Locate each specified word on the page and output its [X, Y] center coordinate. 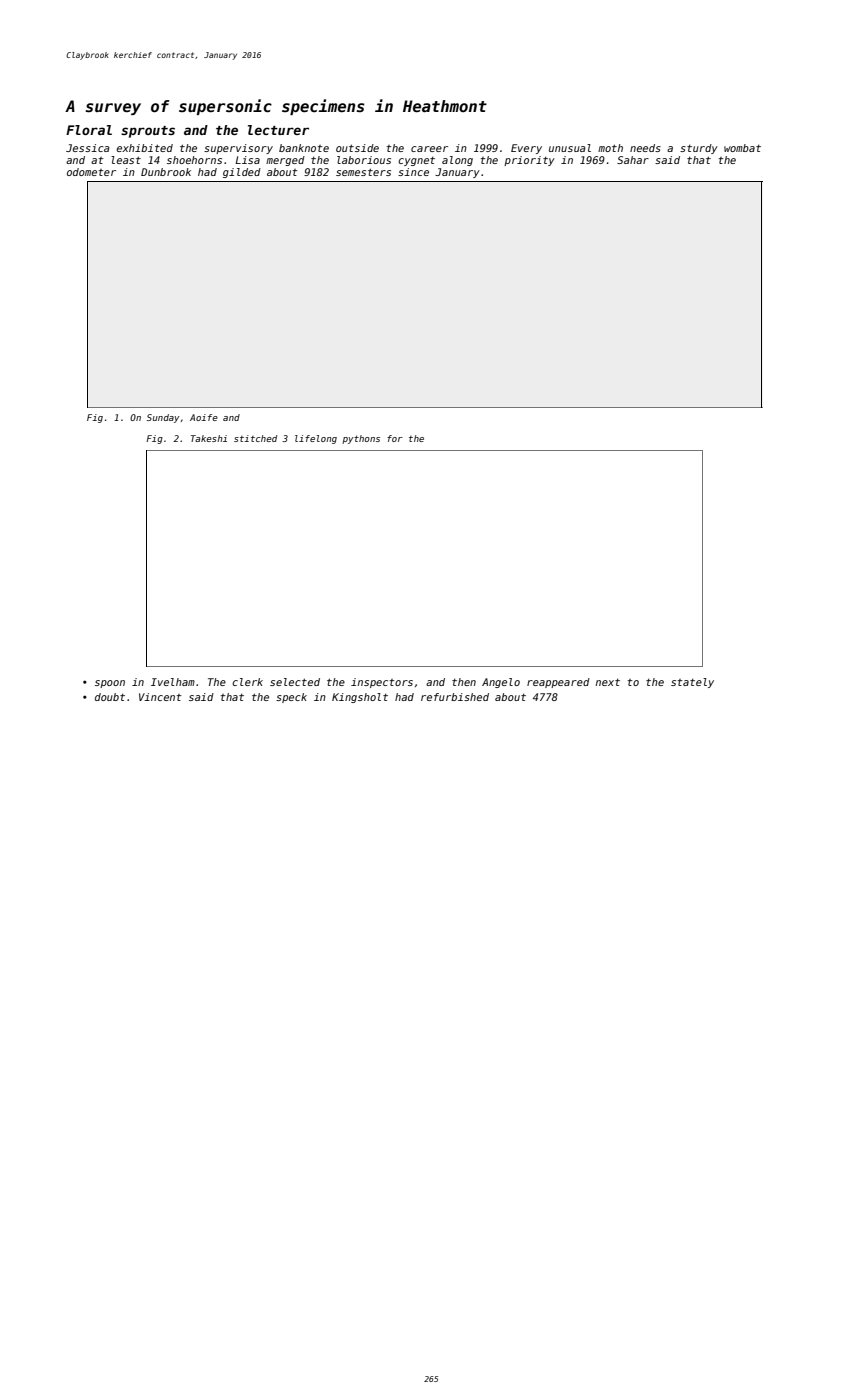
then [464, 682]
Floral [89, 130]
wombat [742, 148]
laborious [364, 160]
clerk [247, 682]
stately [692, 683]
